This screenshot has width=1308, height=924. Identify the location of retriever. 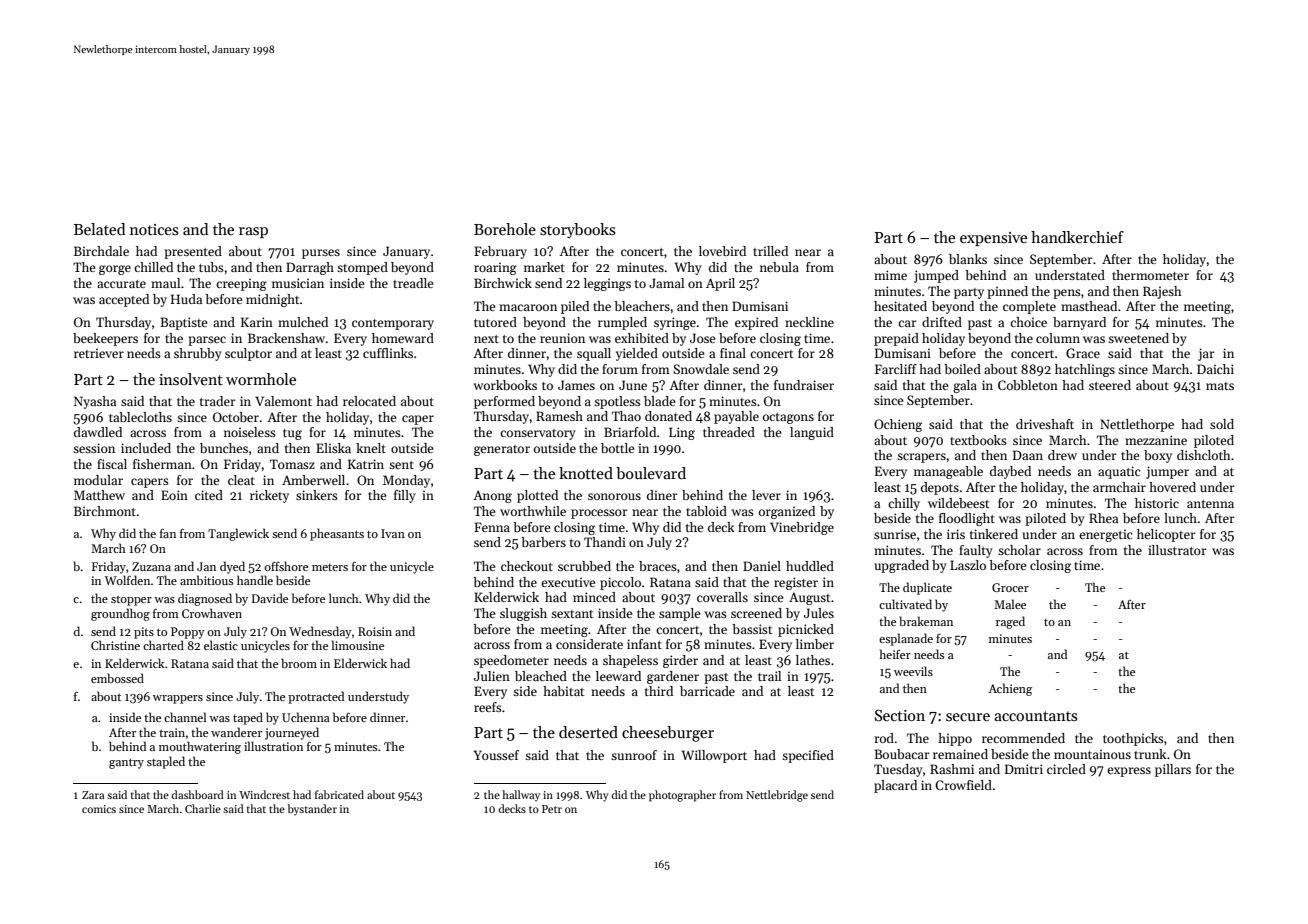
(99, 353).
